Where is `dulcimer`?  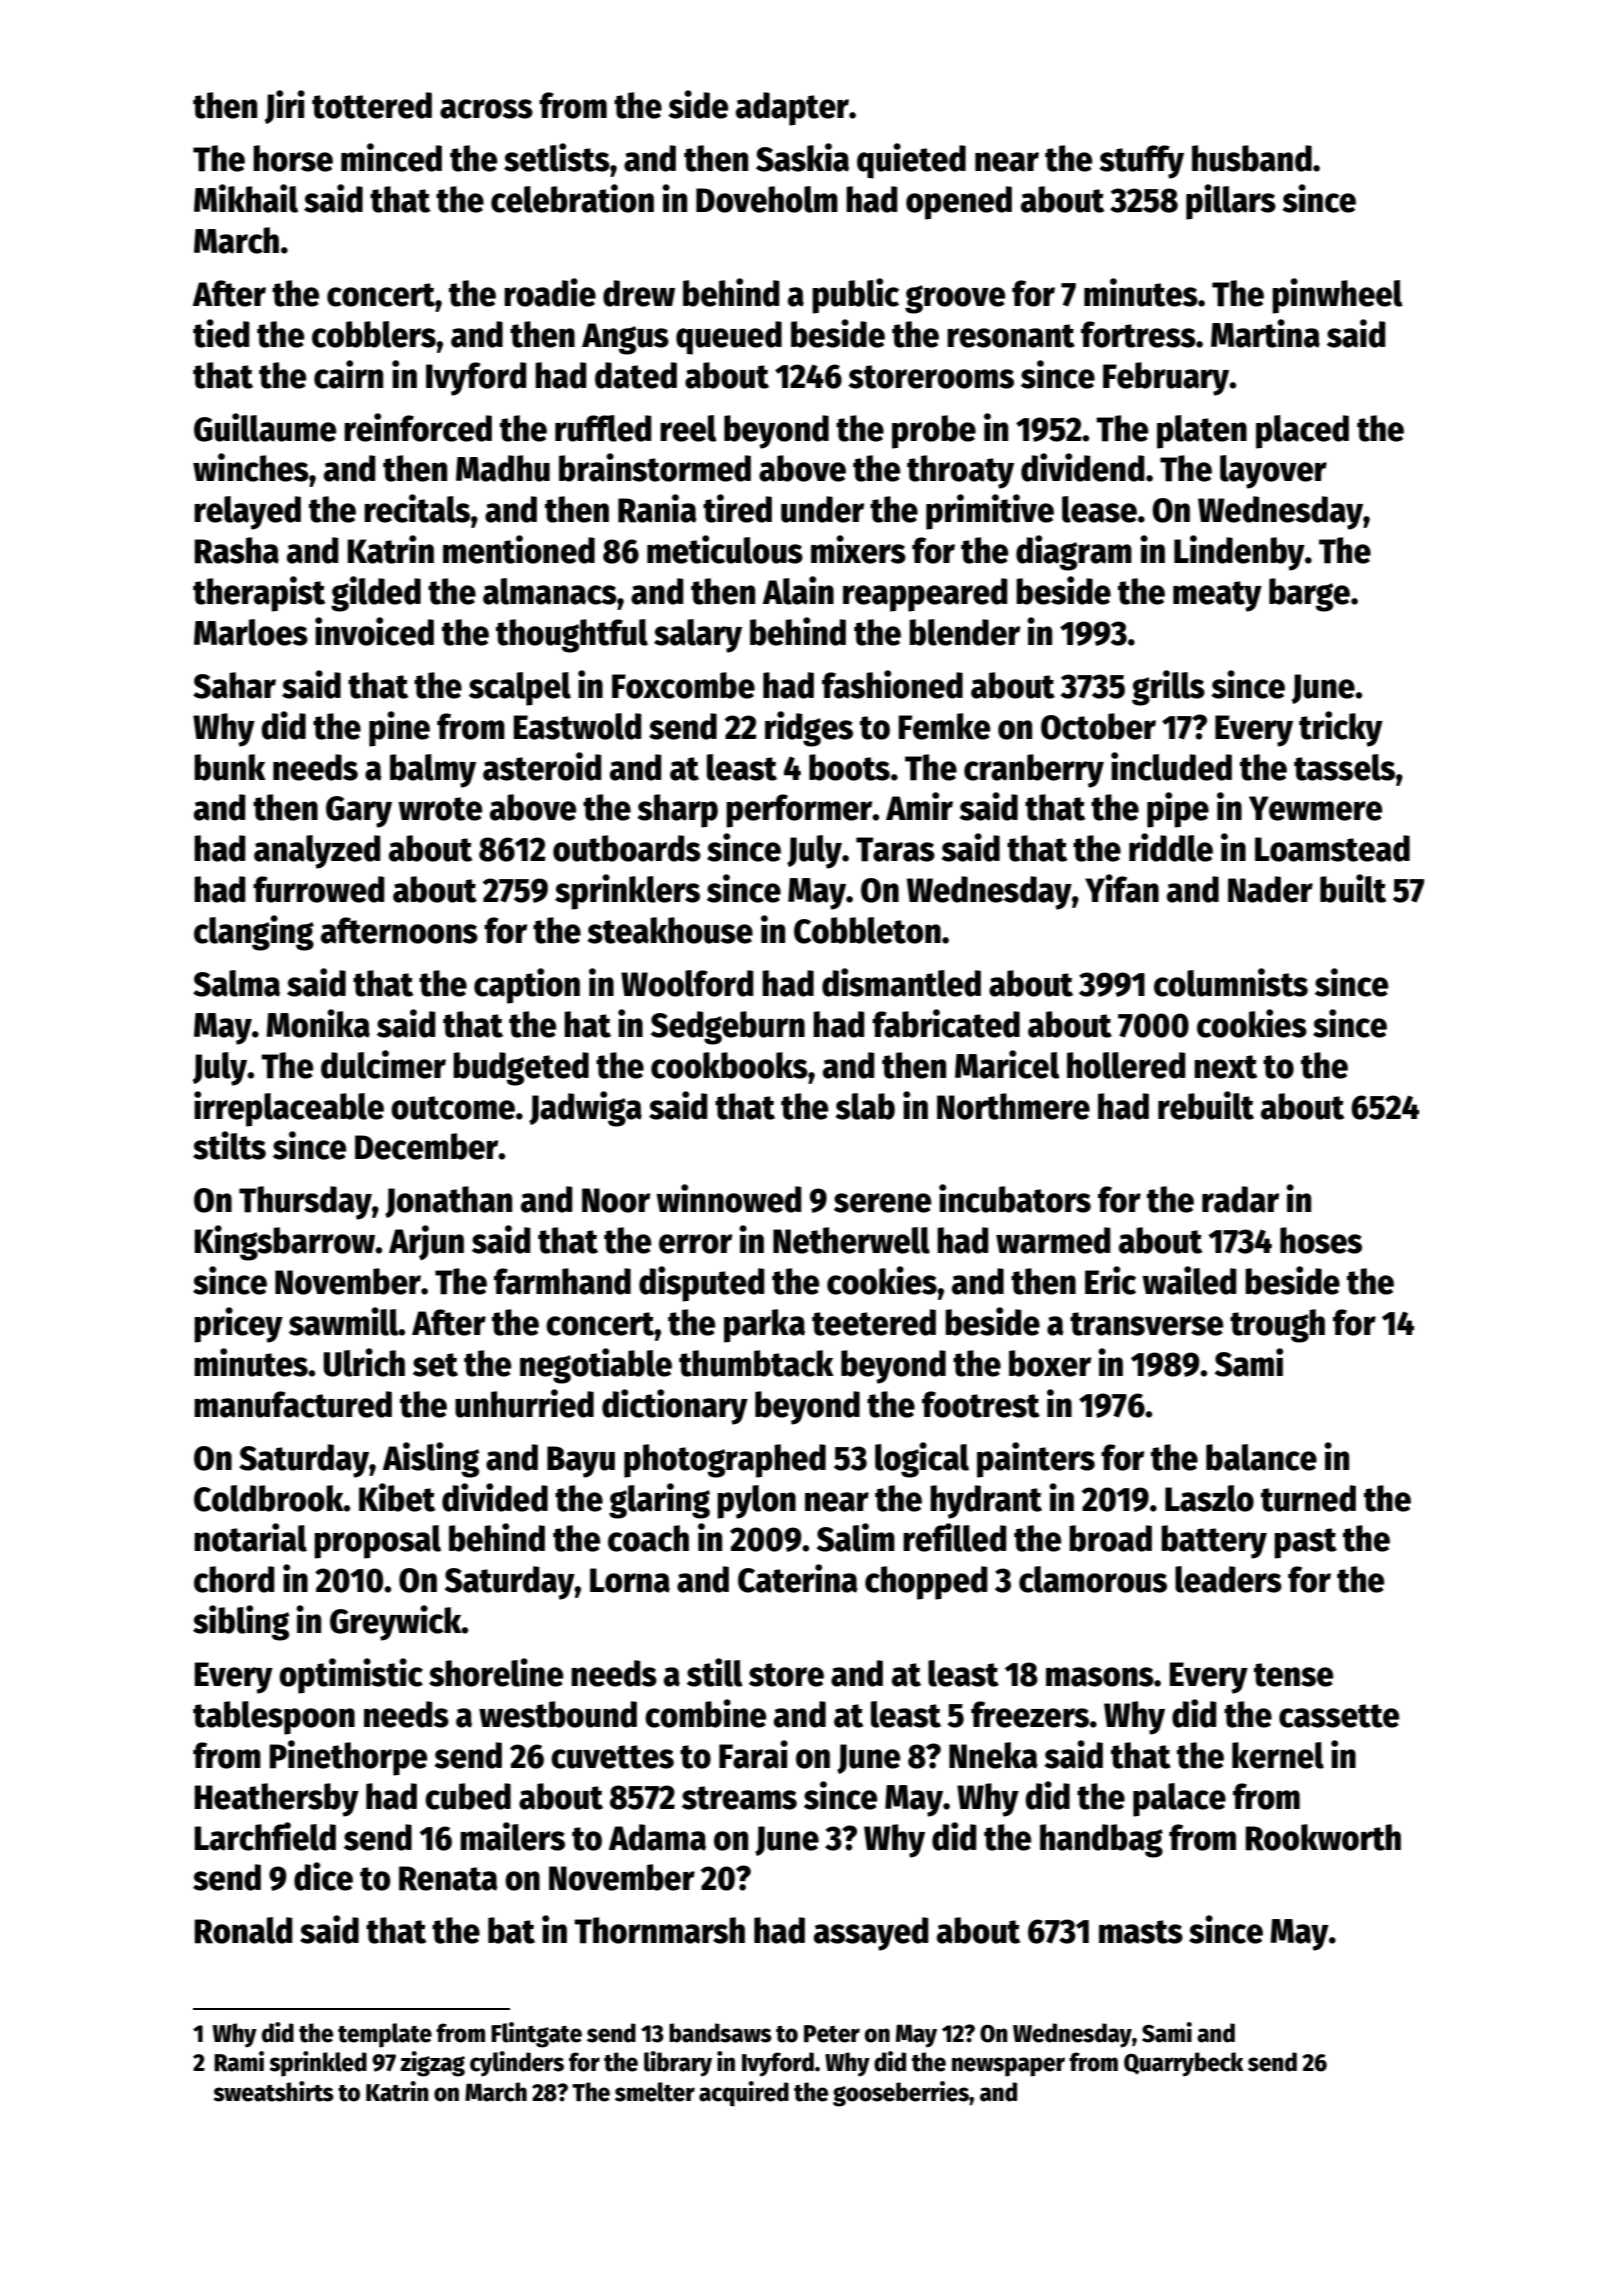 dulcimer is located at coordinates (383, 1064).
